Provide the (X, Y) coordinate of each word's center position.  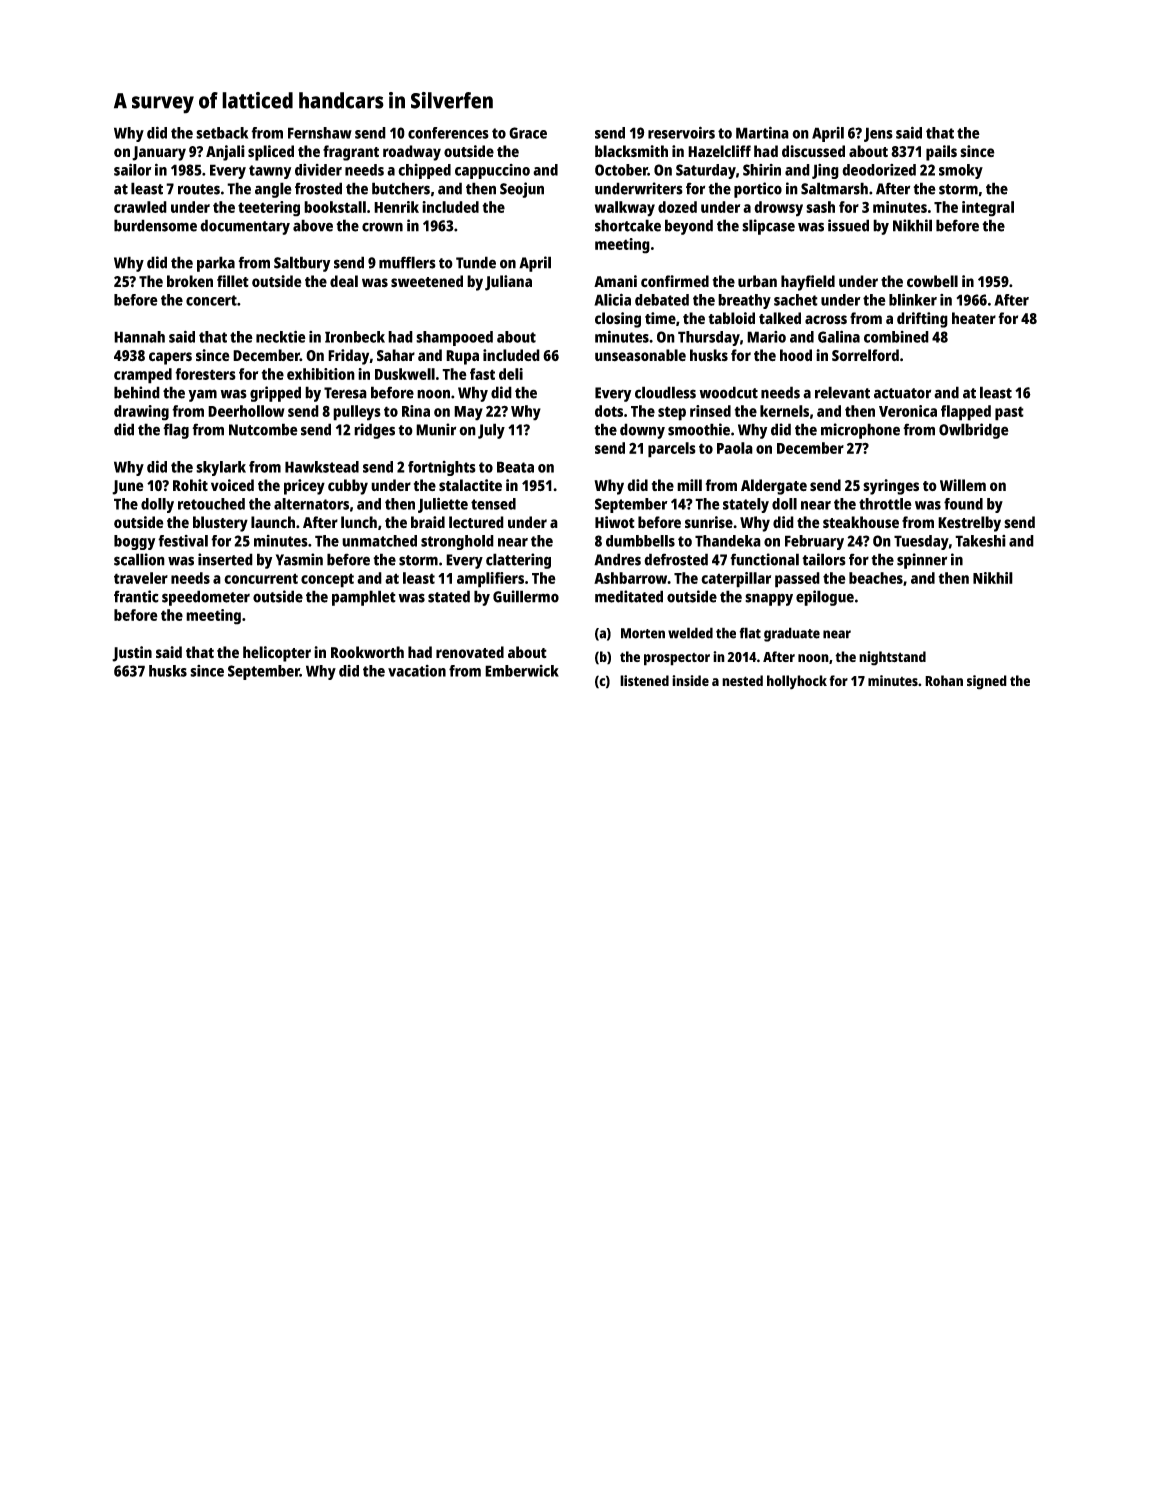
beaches (876, 578)
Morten (643, 633)
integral (988, 209)
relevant (842, 392)
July (491, 431)
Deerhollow (246, 411)
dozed (677, 207)
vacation (417, 671)
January (159, 153)
